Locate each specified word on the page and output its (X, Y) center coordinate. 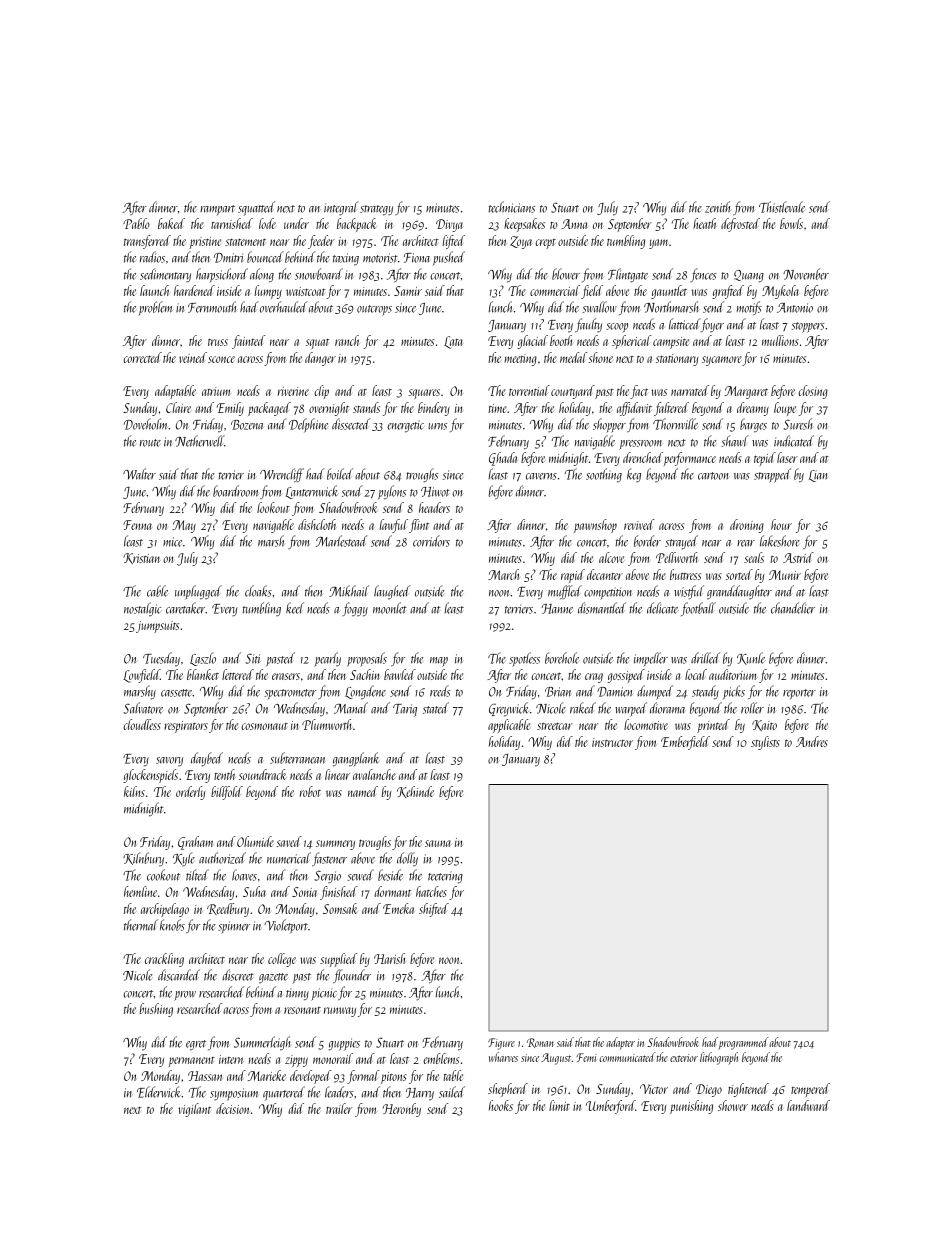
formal (363, 1077)
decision (232, 1108)
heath (704, 223)
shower (733, 1105)
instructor (612, 742)
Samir (408, 291)
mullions (780, 340)
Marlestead (341, 541)
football (698, 609)
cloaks (258, 591)
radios (152, 257)
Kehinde (415, 792)
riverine (293, 391)
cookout (163, 875)
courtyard (573, 392)
